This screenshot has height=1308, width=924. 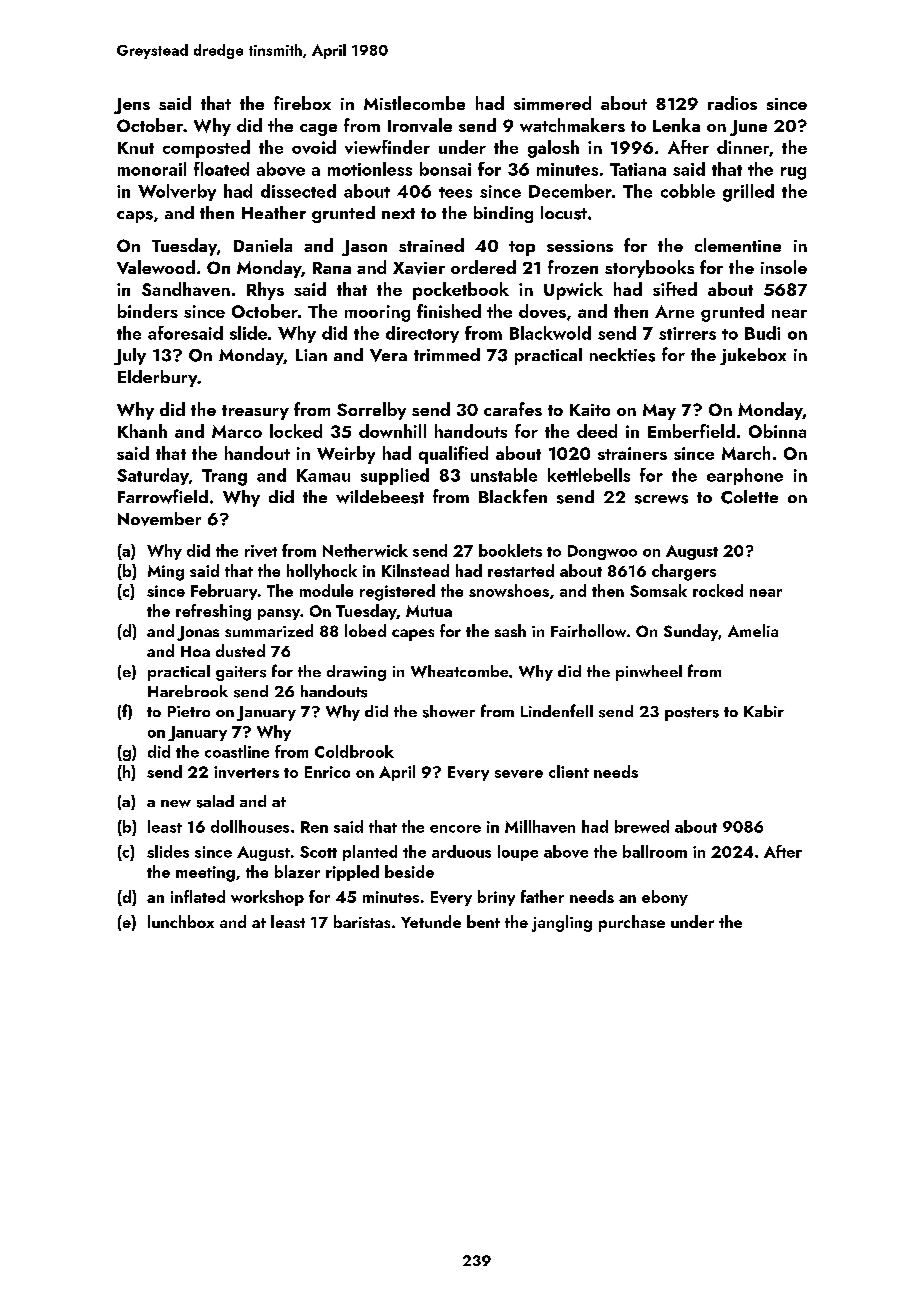 I want to click on lunchbox, so click(x=181, y=921).
